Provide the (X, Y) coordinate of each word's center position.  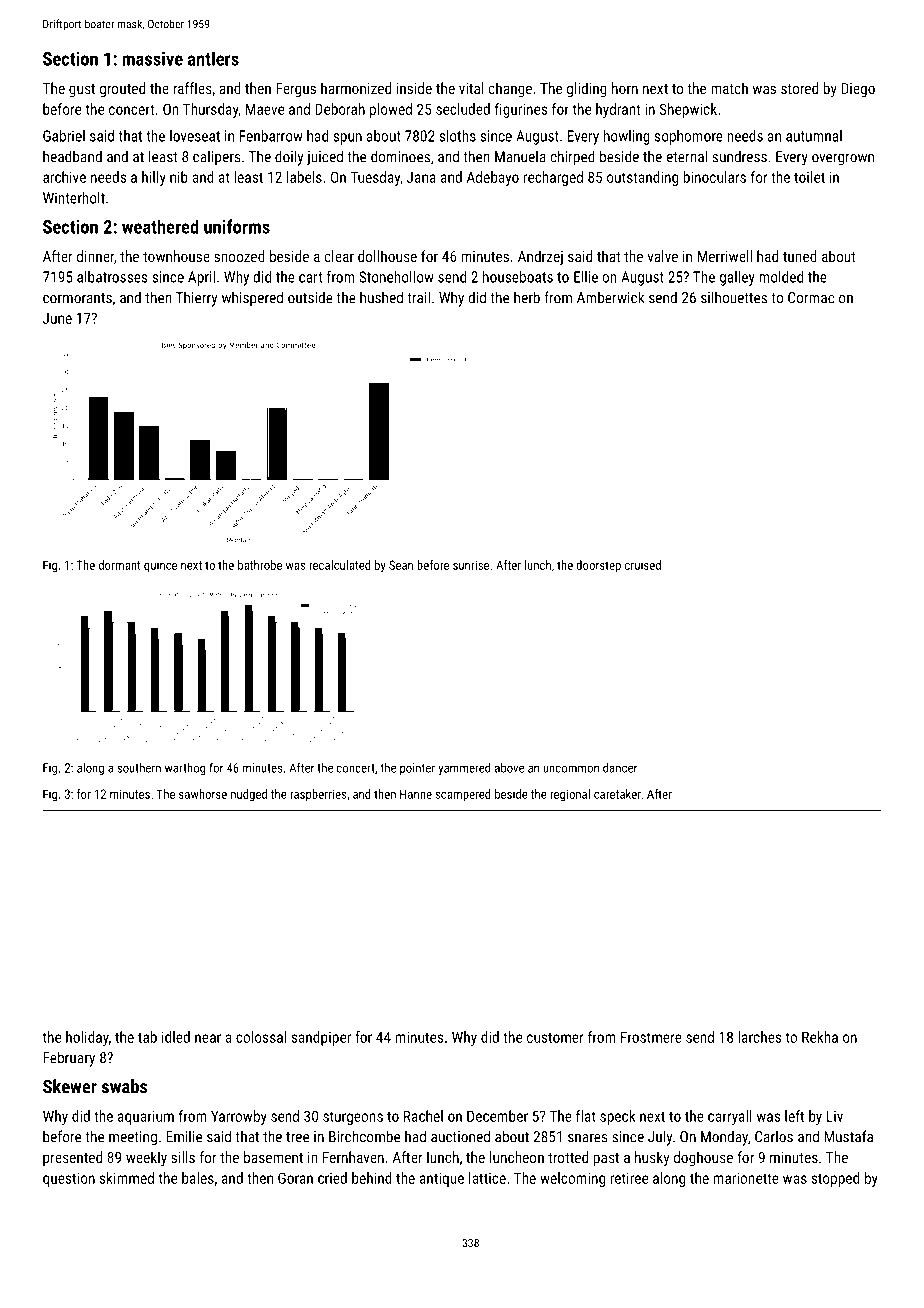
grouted (122, 89)
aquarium (146, 1117)
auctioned (460, 1136)
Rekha (820, 1037)
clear (339, 256)
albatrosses (112, 277)
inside (414, 88)
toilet (809, 177)
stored (799, 88)
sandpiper (321, 1038)
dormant (120, 565)
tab (147, 1037)
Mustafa (848, 1136)
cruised (643, 565)
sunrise (471, 565)
